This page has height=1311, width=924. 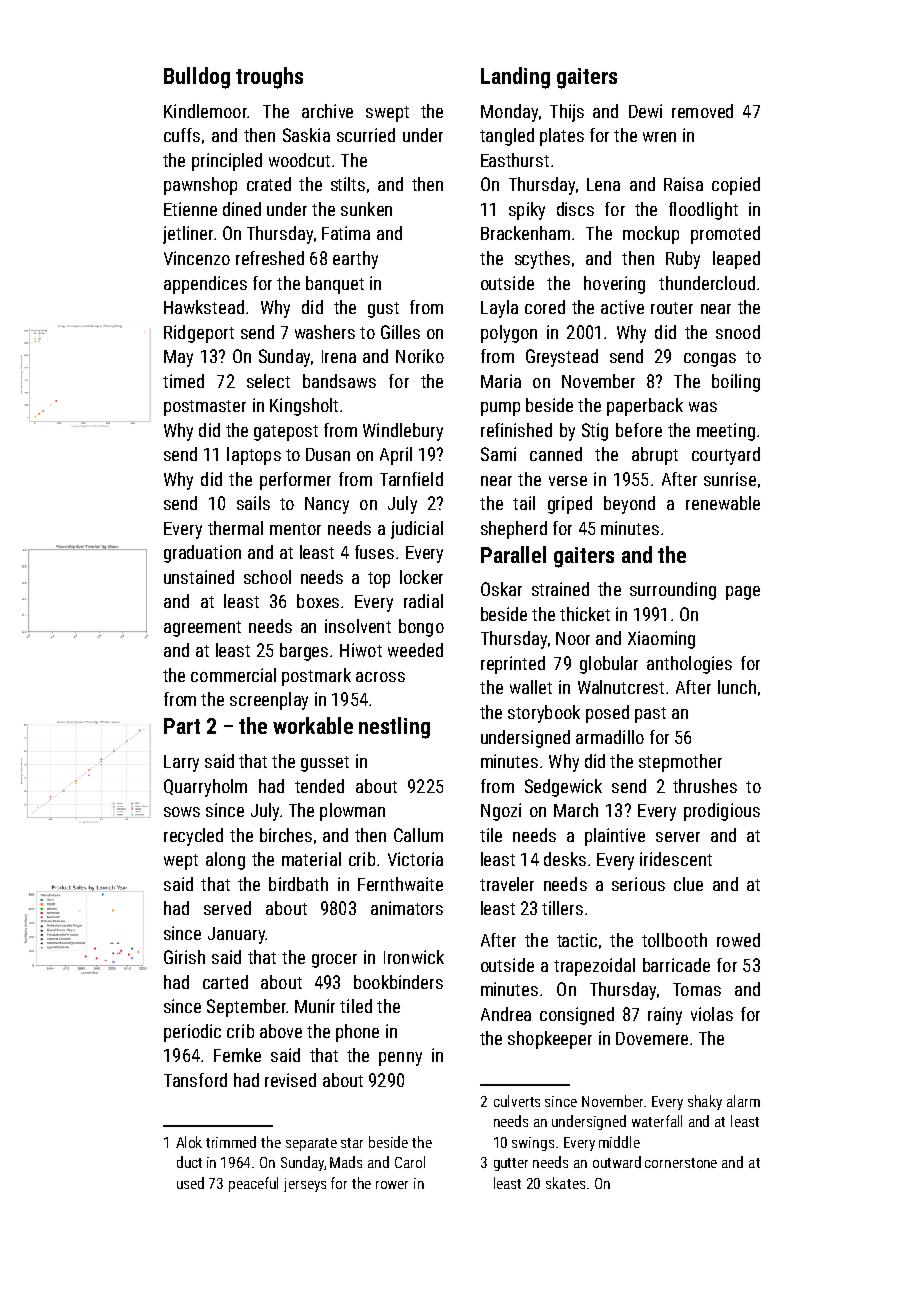 I want to click on troughs, so click(x=269, y=78).
